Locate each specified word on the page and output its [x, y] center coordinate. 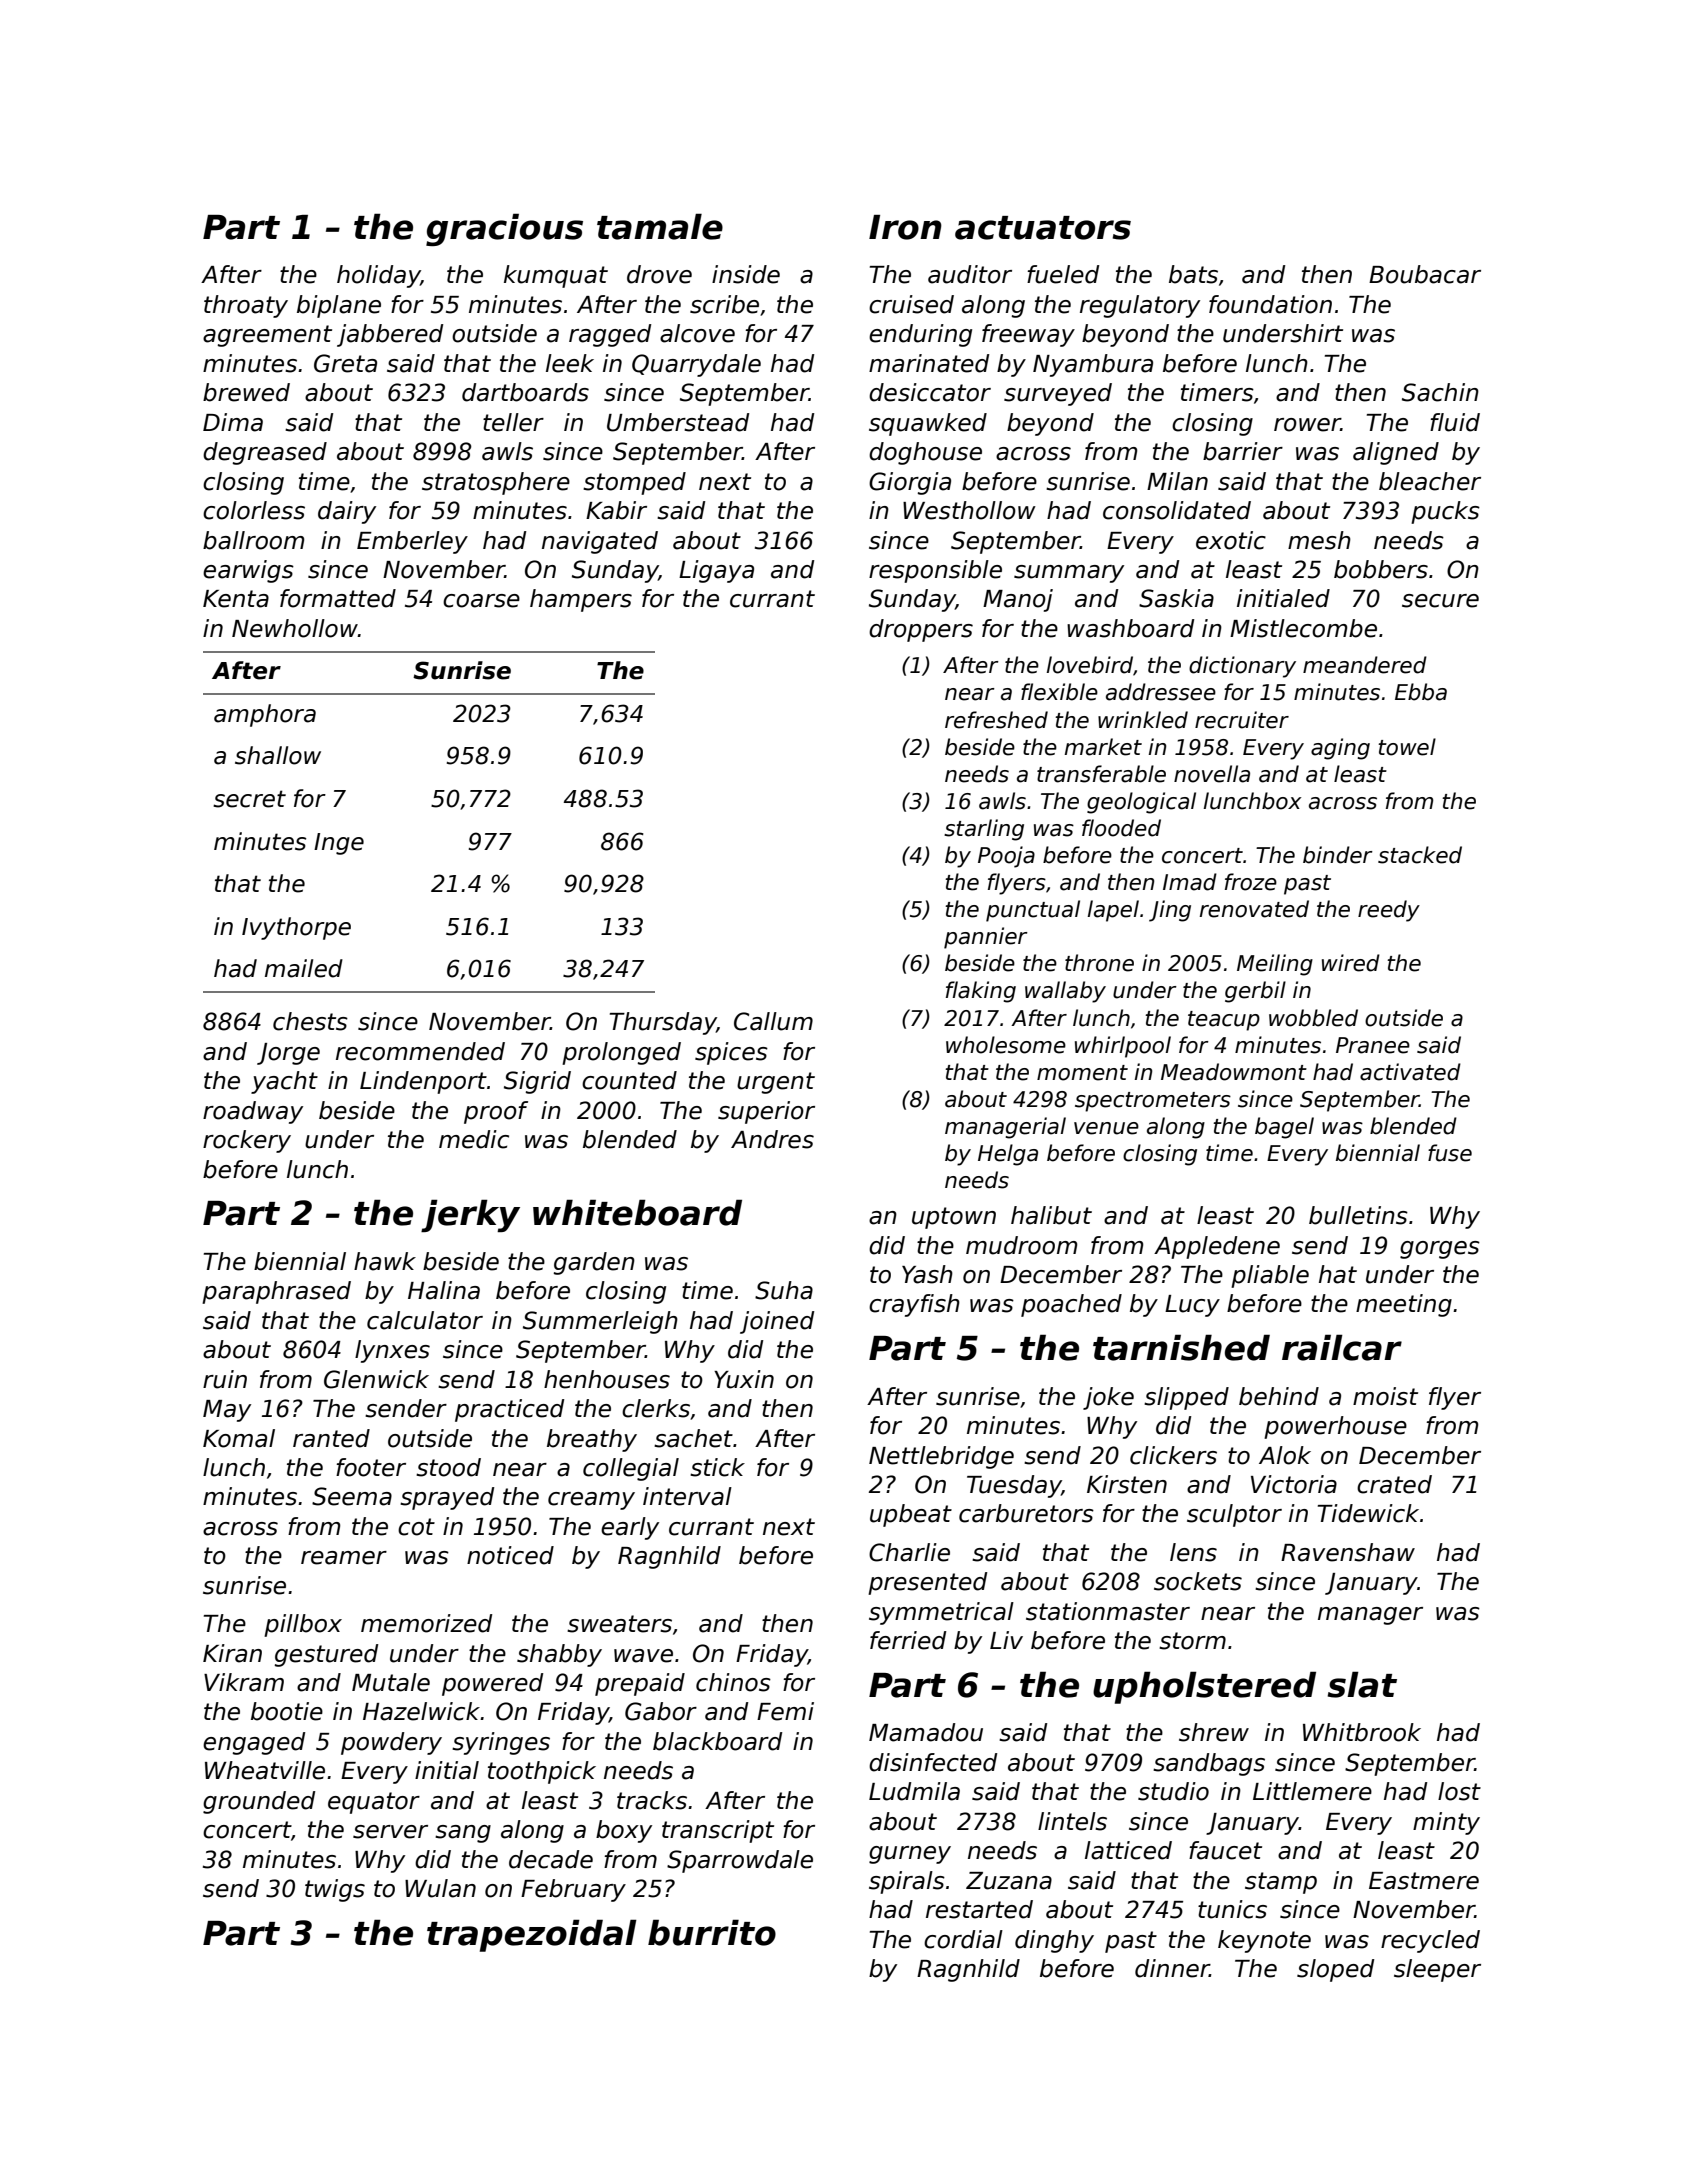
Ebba [1421, 692]
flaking [981, 992]
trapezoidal [532, 1935]
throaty [246, 306]
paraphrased [276, 1292]
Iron [905, 227]
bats [1193, 274]
